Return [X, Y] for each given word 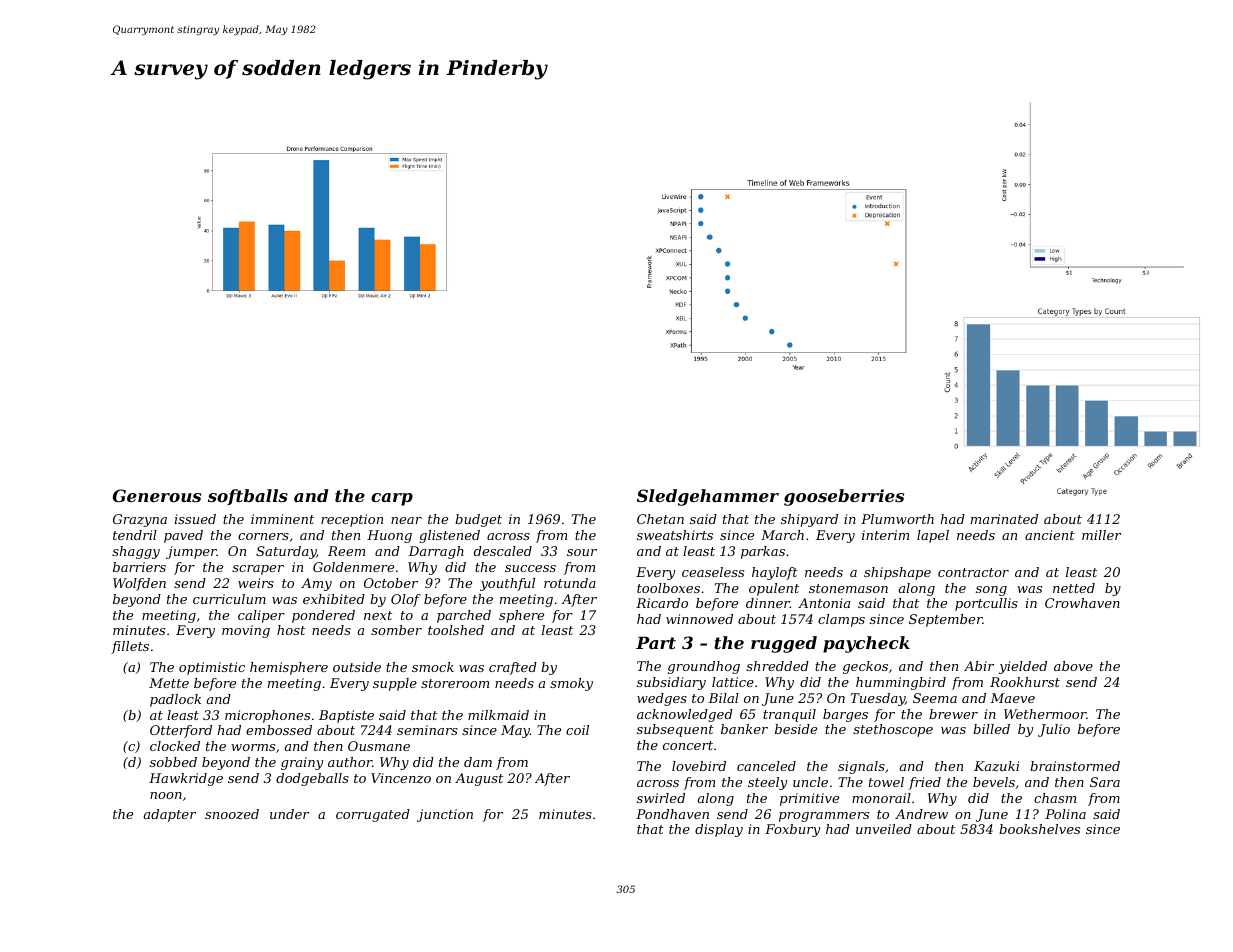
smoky [571, 684]
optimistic [212, 668]
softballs [248, 497]
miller [1101, 535]
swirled [661, 798]
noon [166, 795]
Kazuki [996, 766]
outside [357, 667]
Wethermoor [1045, 714]
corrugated [373, 815]
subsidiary [671, 683]
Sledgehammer [708, 497]
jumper [191, 552]
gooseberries [844, 497]
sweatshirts [675, 535]
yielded [1023, 667]
